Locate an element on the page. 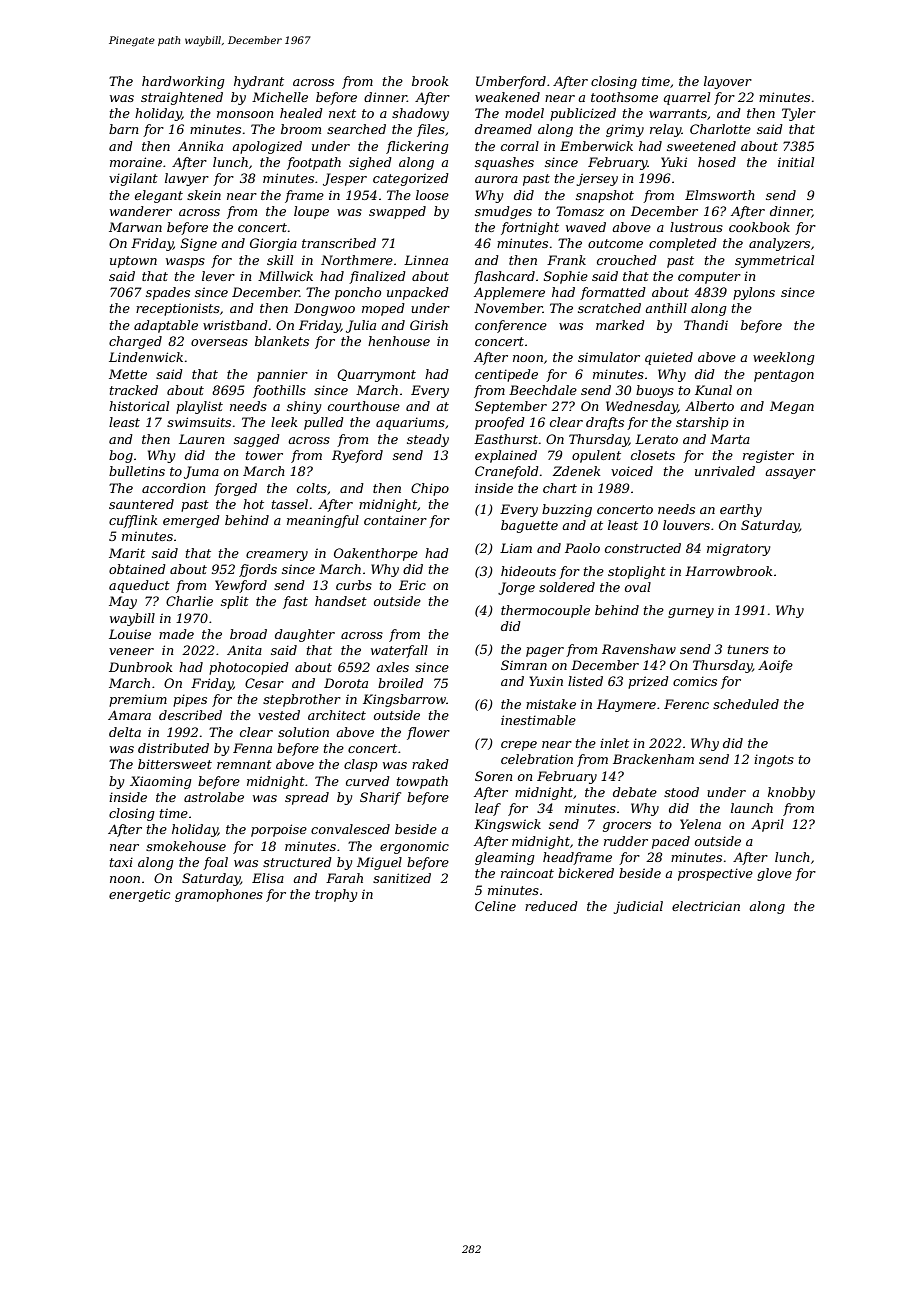 This page has width=924, height=1308. hydrant is located at coordinates (259, 82).
